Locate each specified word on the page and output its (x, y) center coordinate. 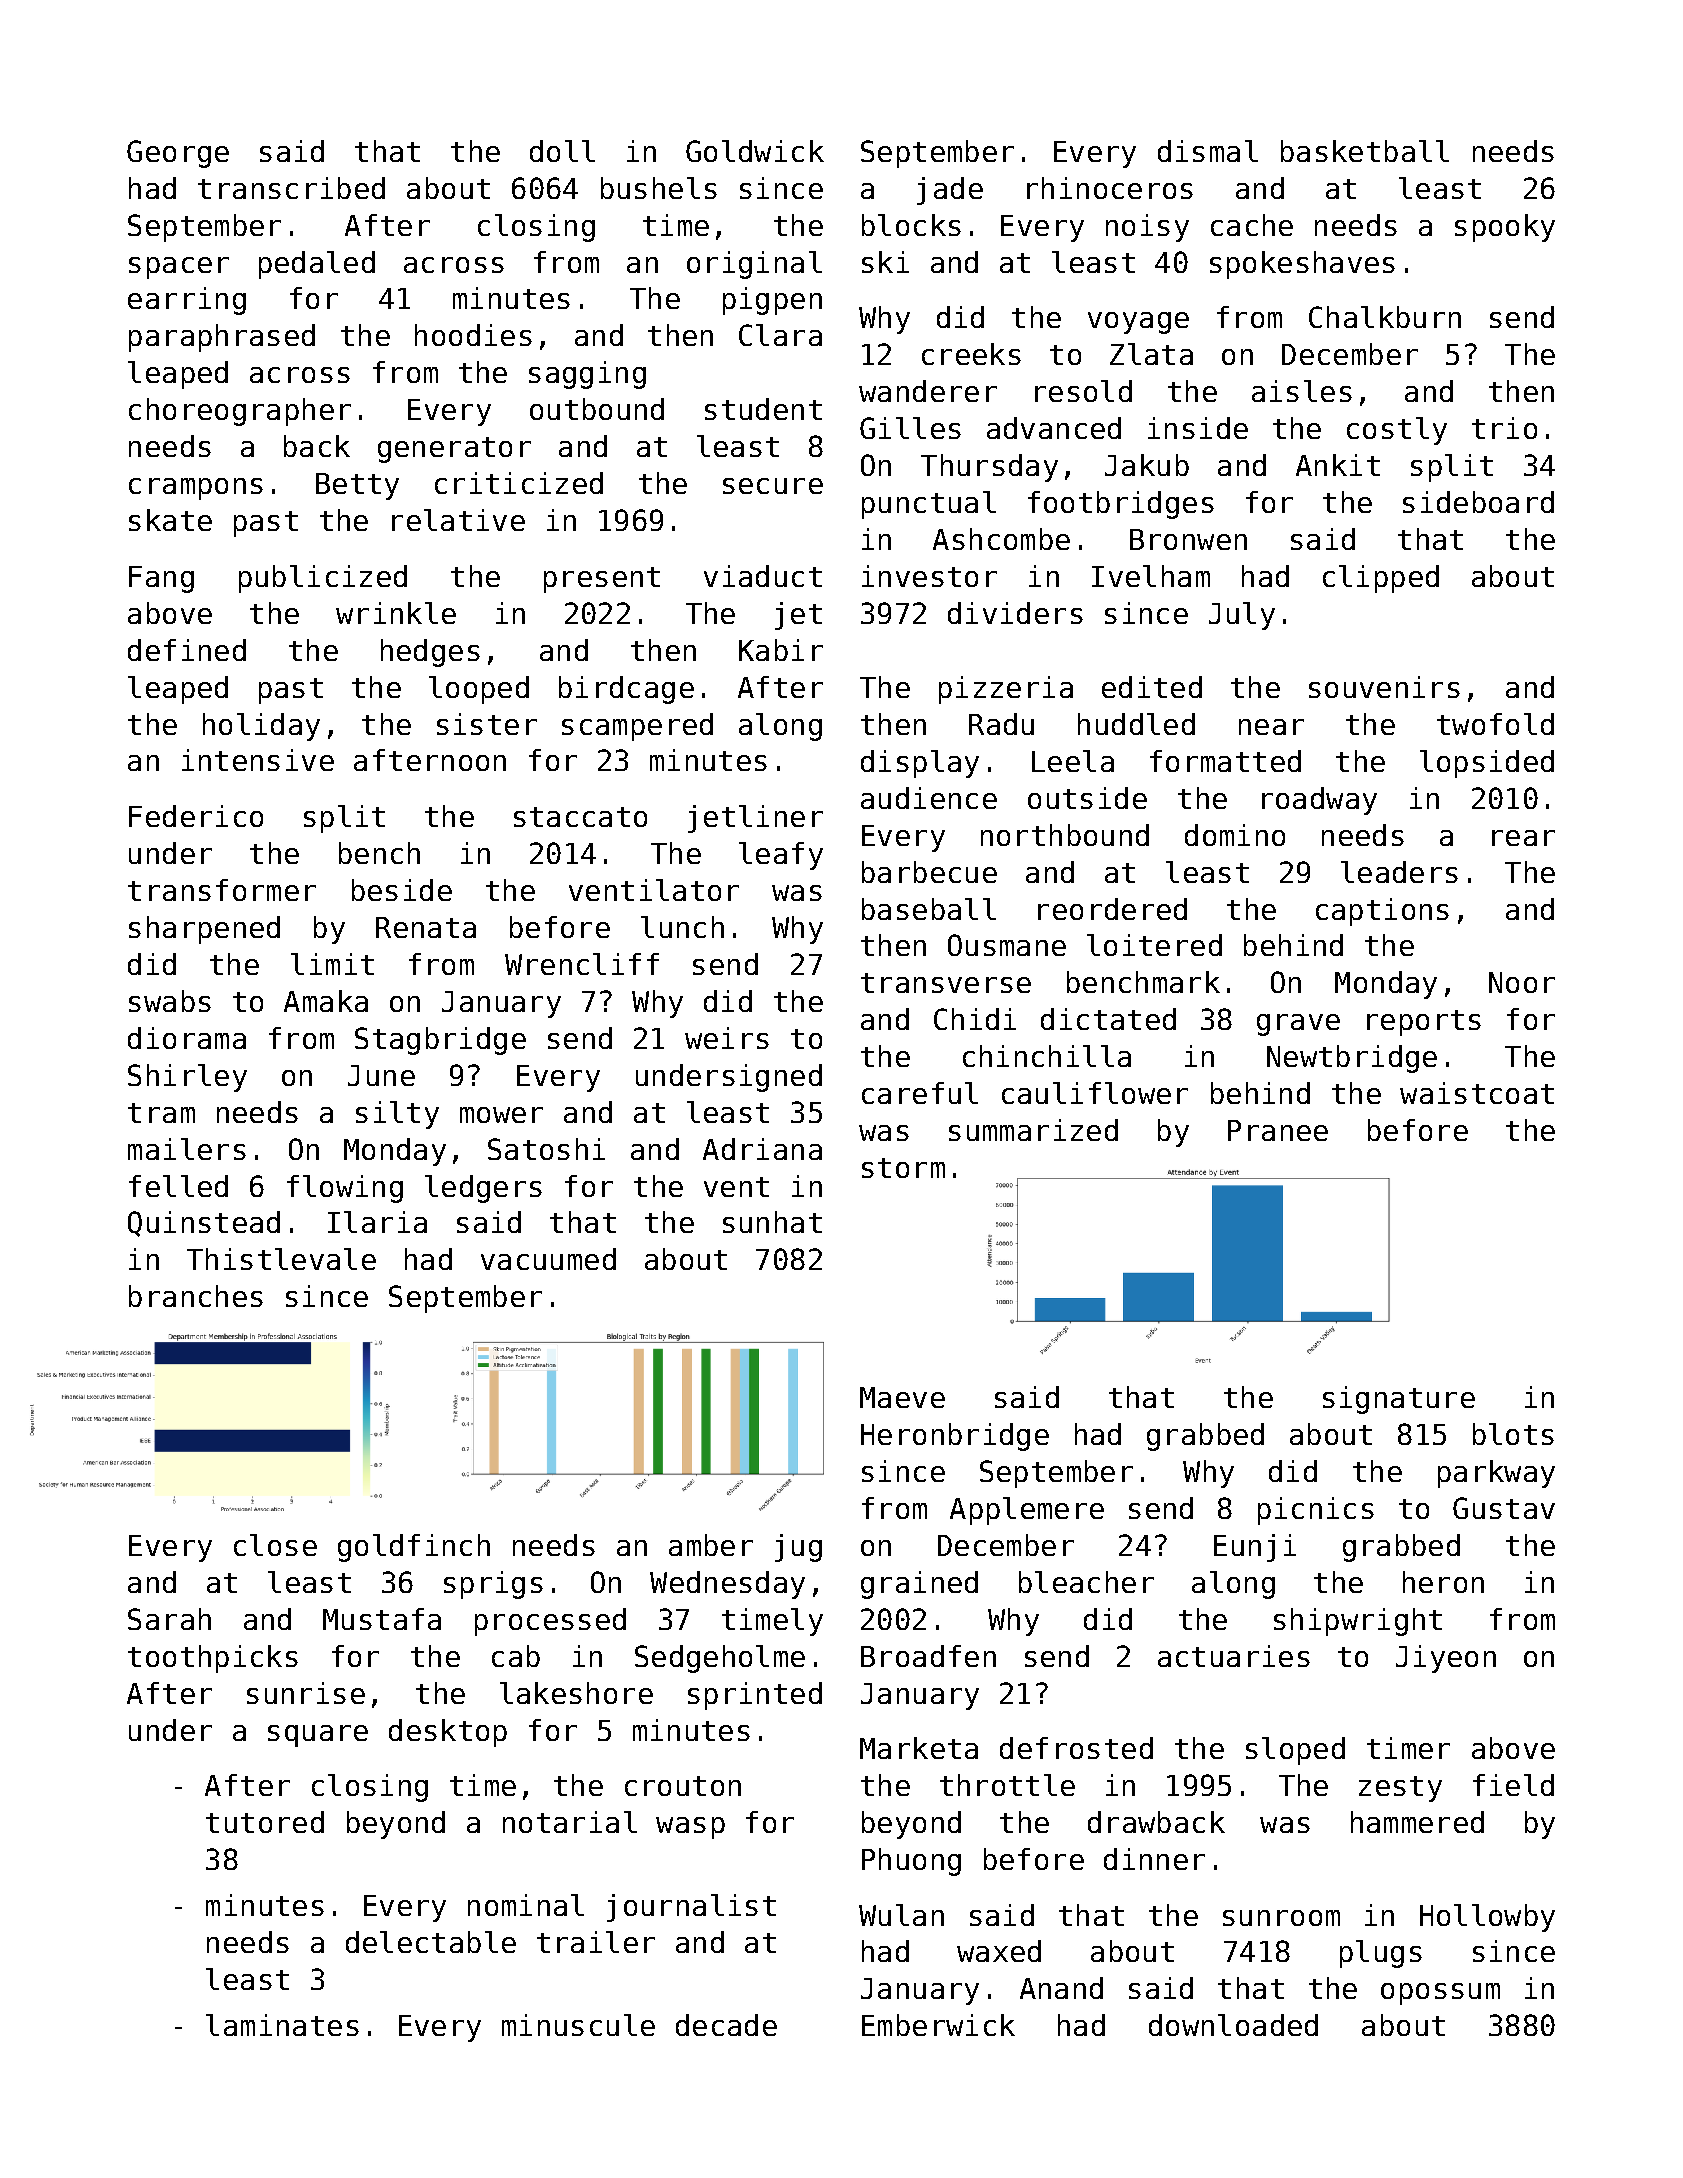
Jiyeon (1446, 1659)
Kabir (781, 650)
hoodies (473, 335)
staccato (580, 817)
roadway (1319, 801)
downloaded (1233, 2025)
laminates (282, 2025)
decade (726, 2025)
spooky (1505, 228)
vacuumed (548, 1259)
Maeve (902, 1397)
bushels (659, 188)
